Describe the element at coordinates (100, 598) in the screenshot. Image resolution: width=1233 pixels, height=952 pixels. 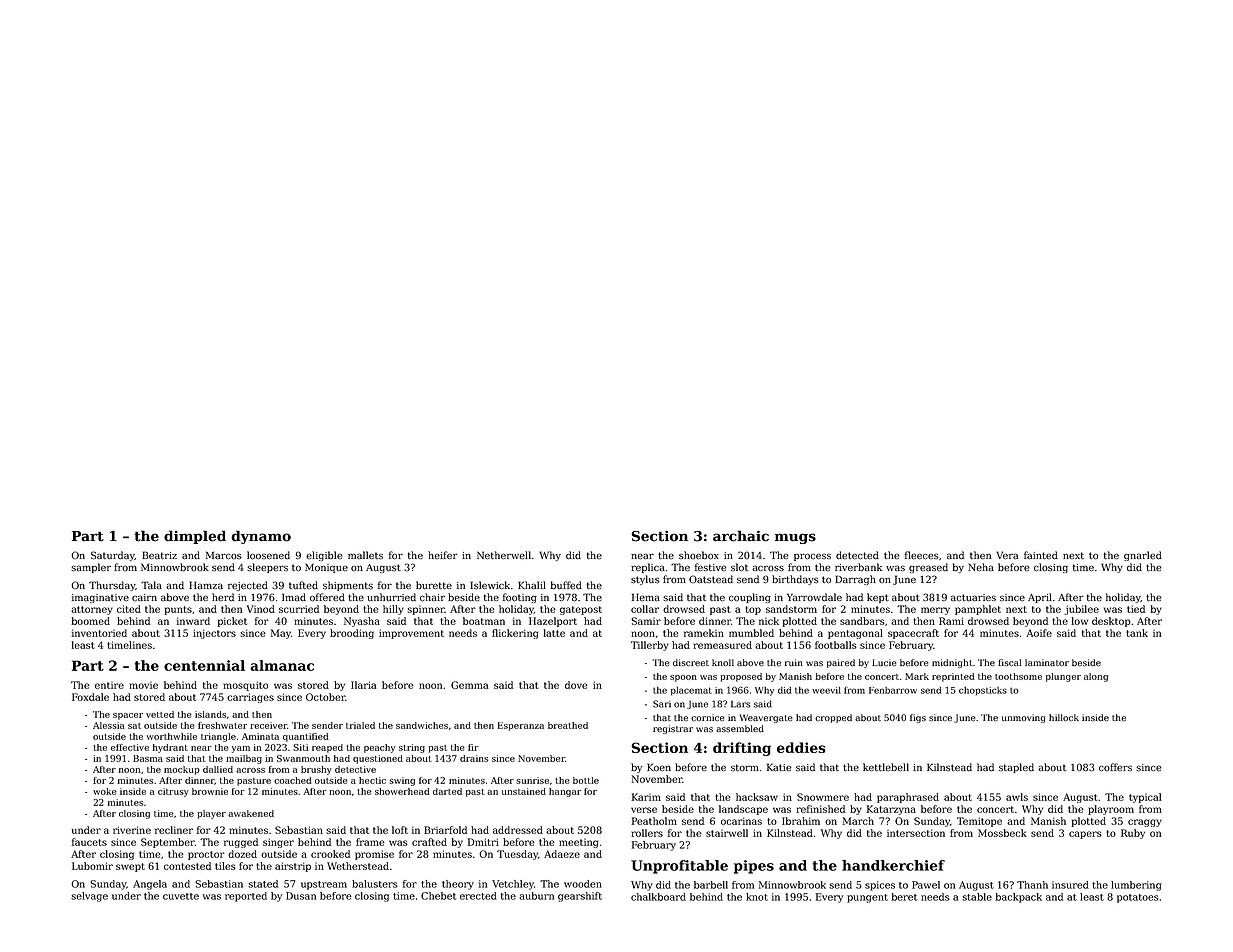
I see `imaginative` at that location.
